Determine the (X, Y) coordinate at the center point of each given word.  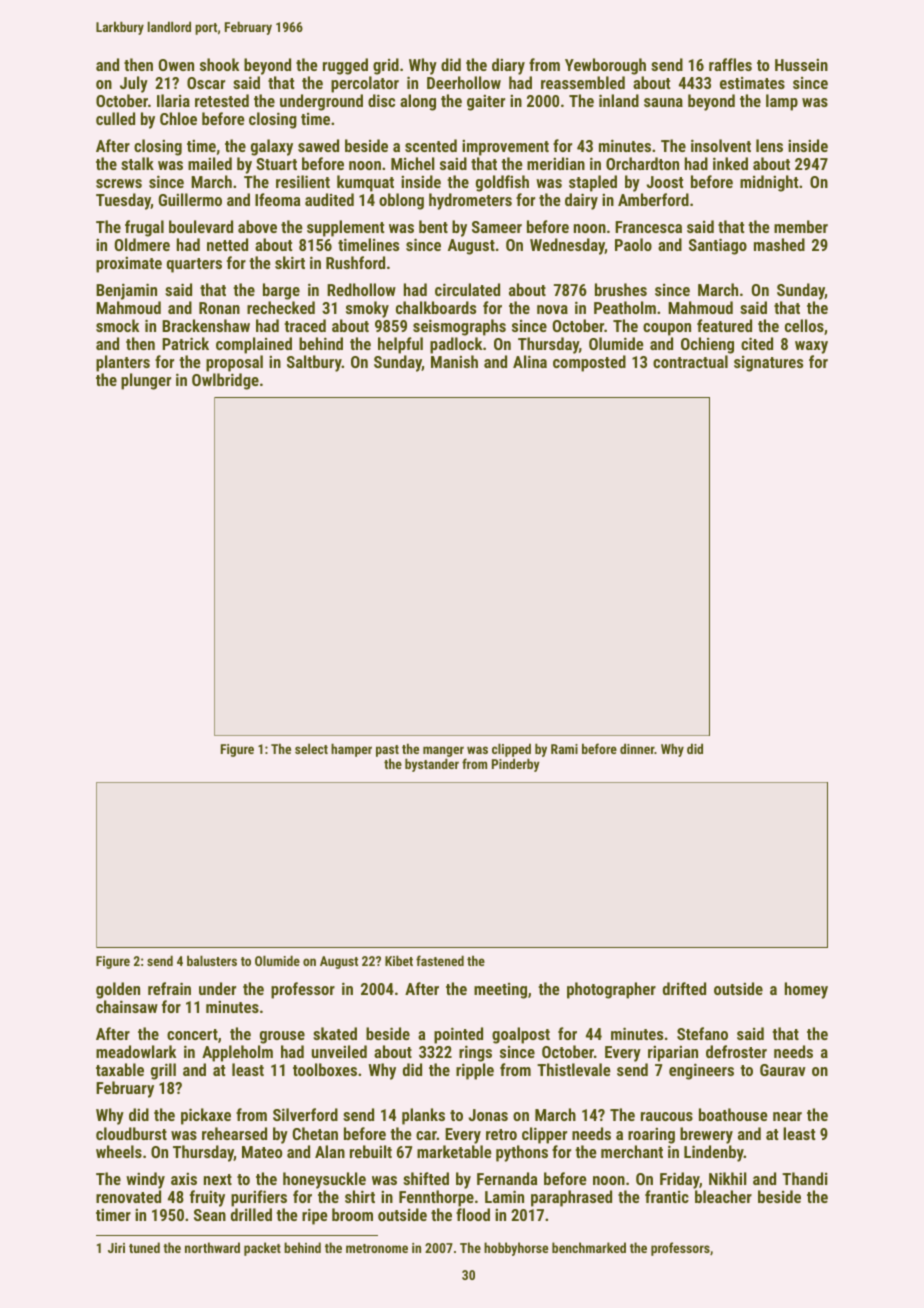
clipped (511, 750)
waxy (811, 347)
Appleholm (237, 1053)
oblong (401, 201)
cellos (804, 325)
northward (212, 1247)
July (134, 84)
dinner (637, 748)
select (311, 748)
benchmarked (589, 1247)
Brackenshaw (206, 325)
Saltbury (314, 363)
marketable (454, 1151)
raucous (667, 1116)
